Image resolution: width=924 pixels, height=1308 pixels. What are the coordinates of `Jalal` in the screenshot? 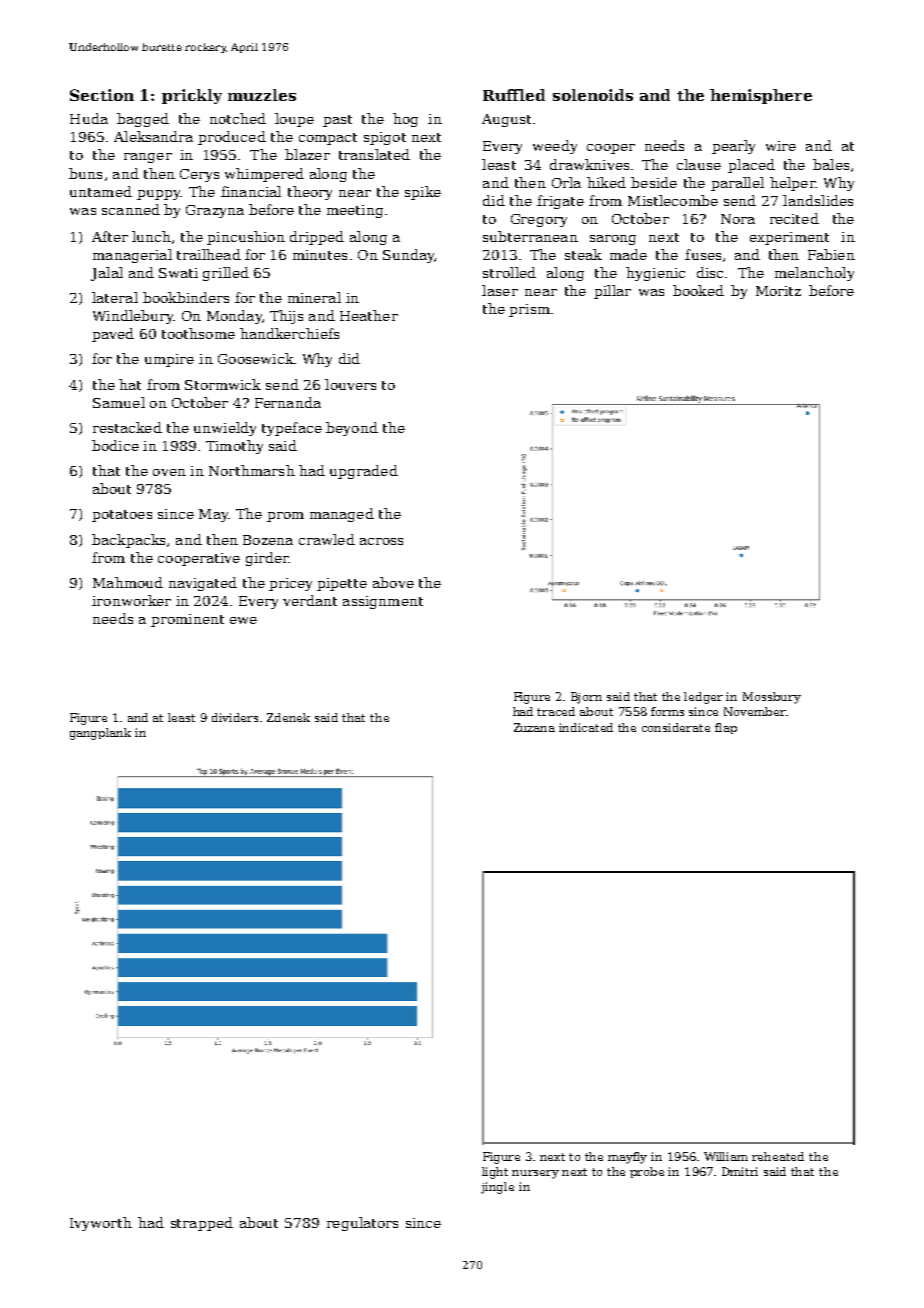 It's located at (107, 274).
